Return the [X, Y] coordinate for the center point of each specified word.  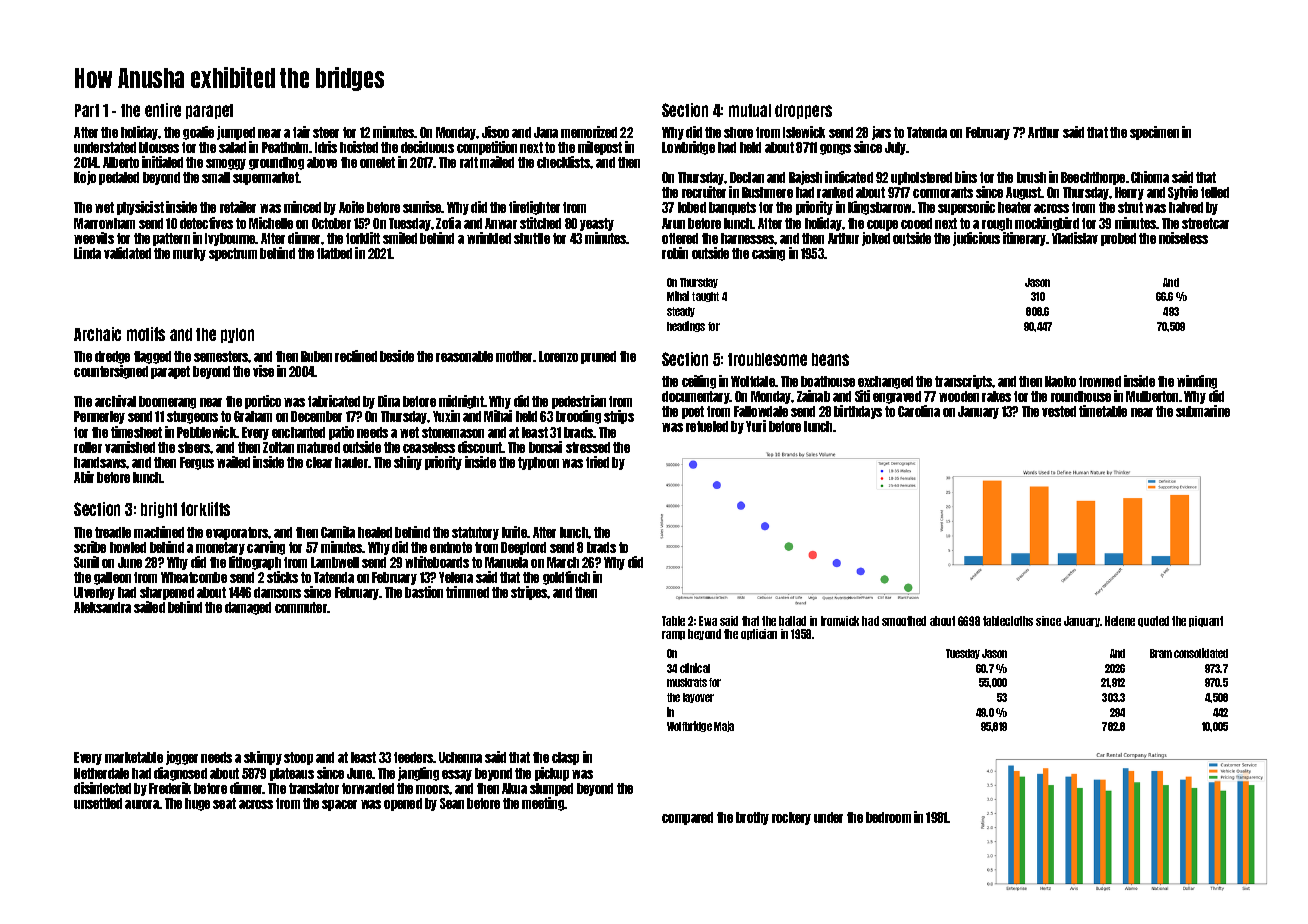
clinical [695, 668]
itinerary [1025, 239]
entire [163, 110]
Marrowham [104, 223]
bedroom [888, 817]
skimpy [263, 758]
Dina [389, 401]
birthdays [858, 412]
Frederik [170, 788]
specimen [1154, 133]
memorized [589, 132]
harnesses [748, 238]
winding [1197, 382]
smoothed [904, 621]
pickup [552, 774]
